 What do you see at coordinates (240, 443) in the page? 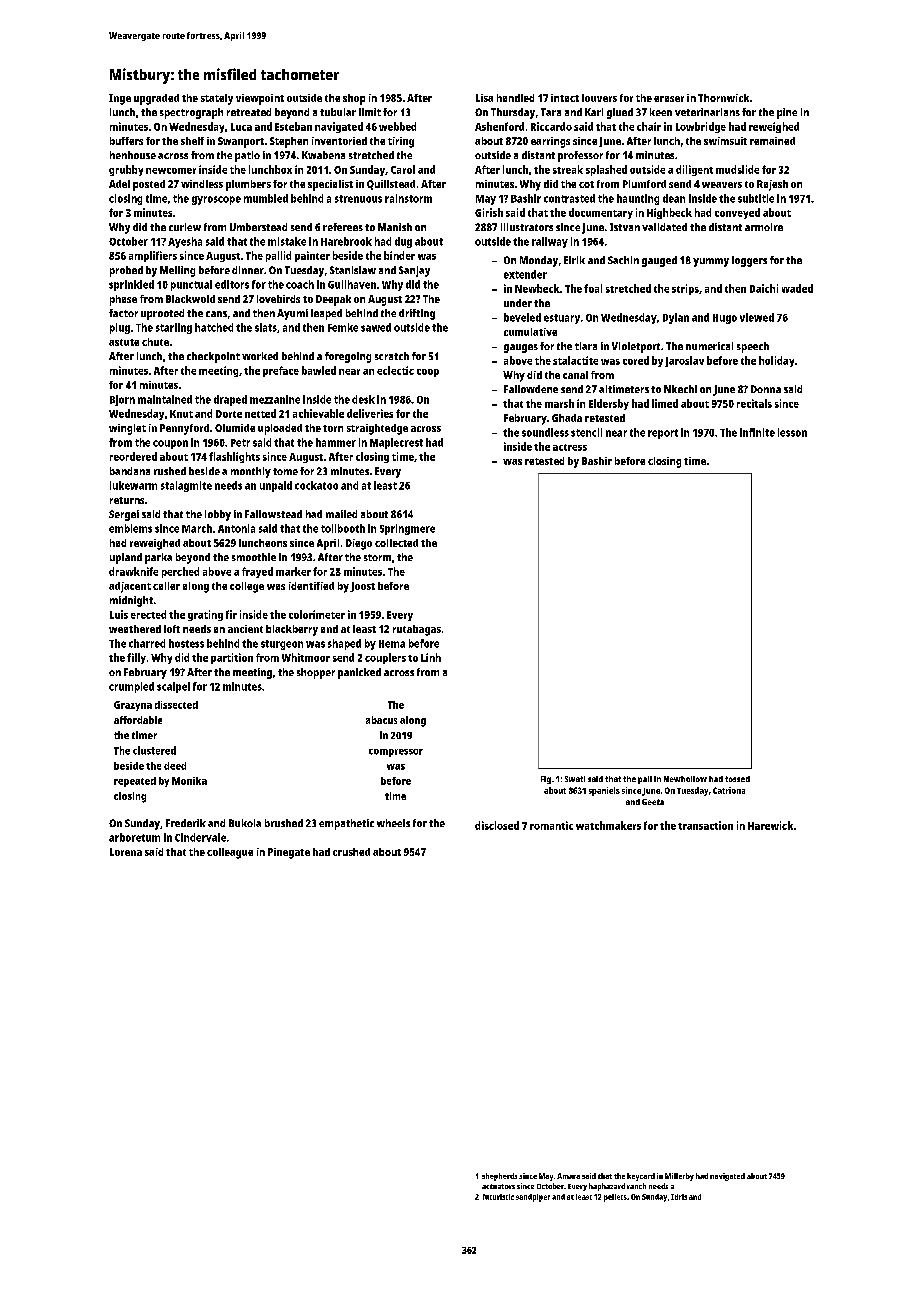
I see `Petr` at bounding box center [240, 443].
